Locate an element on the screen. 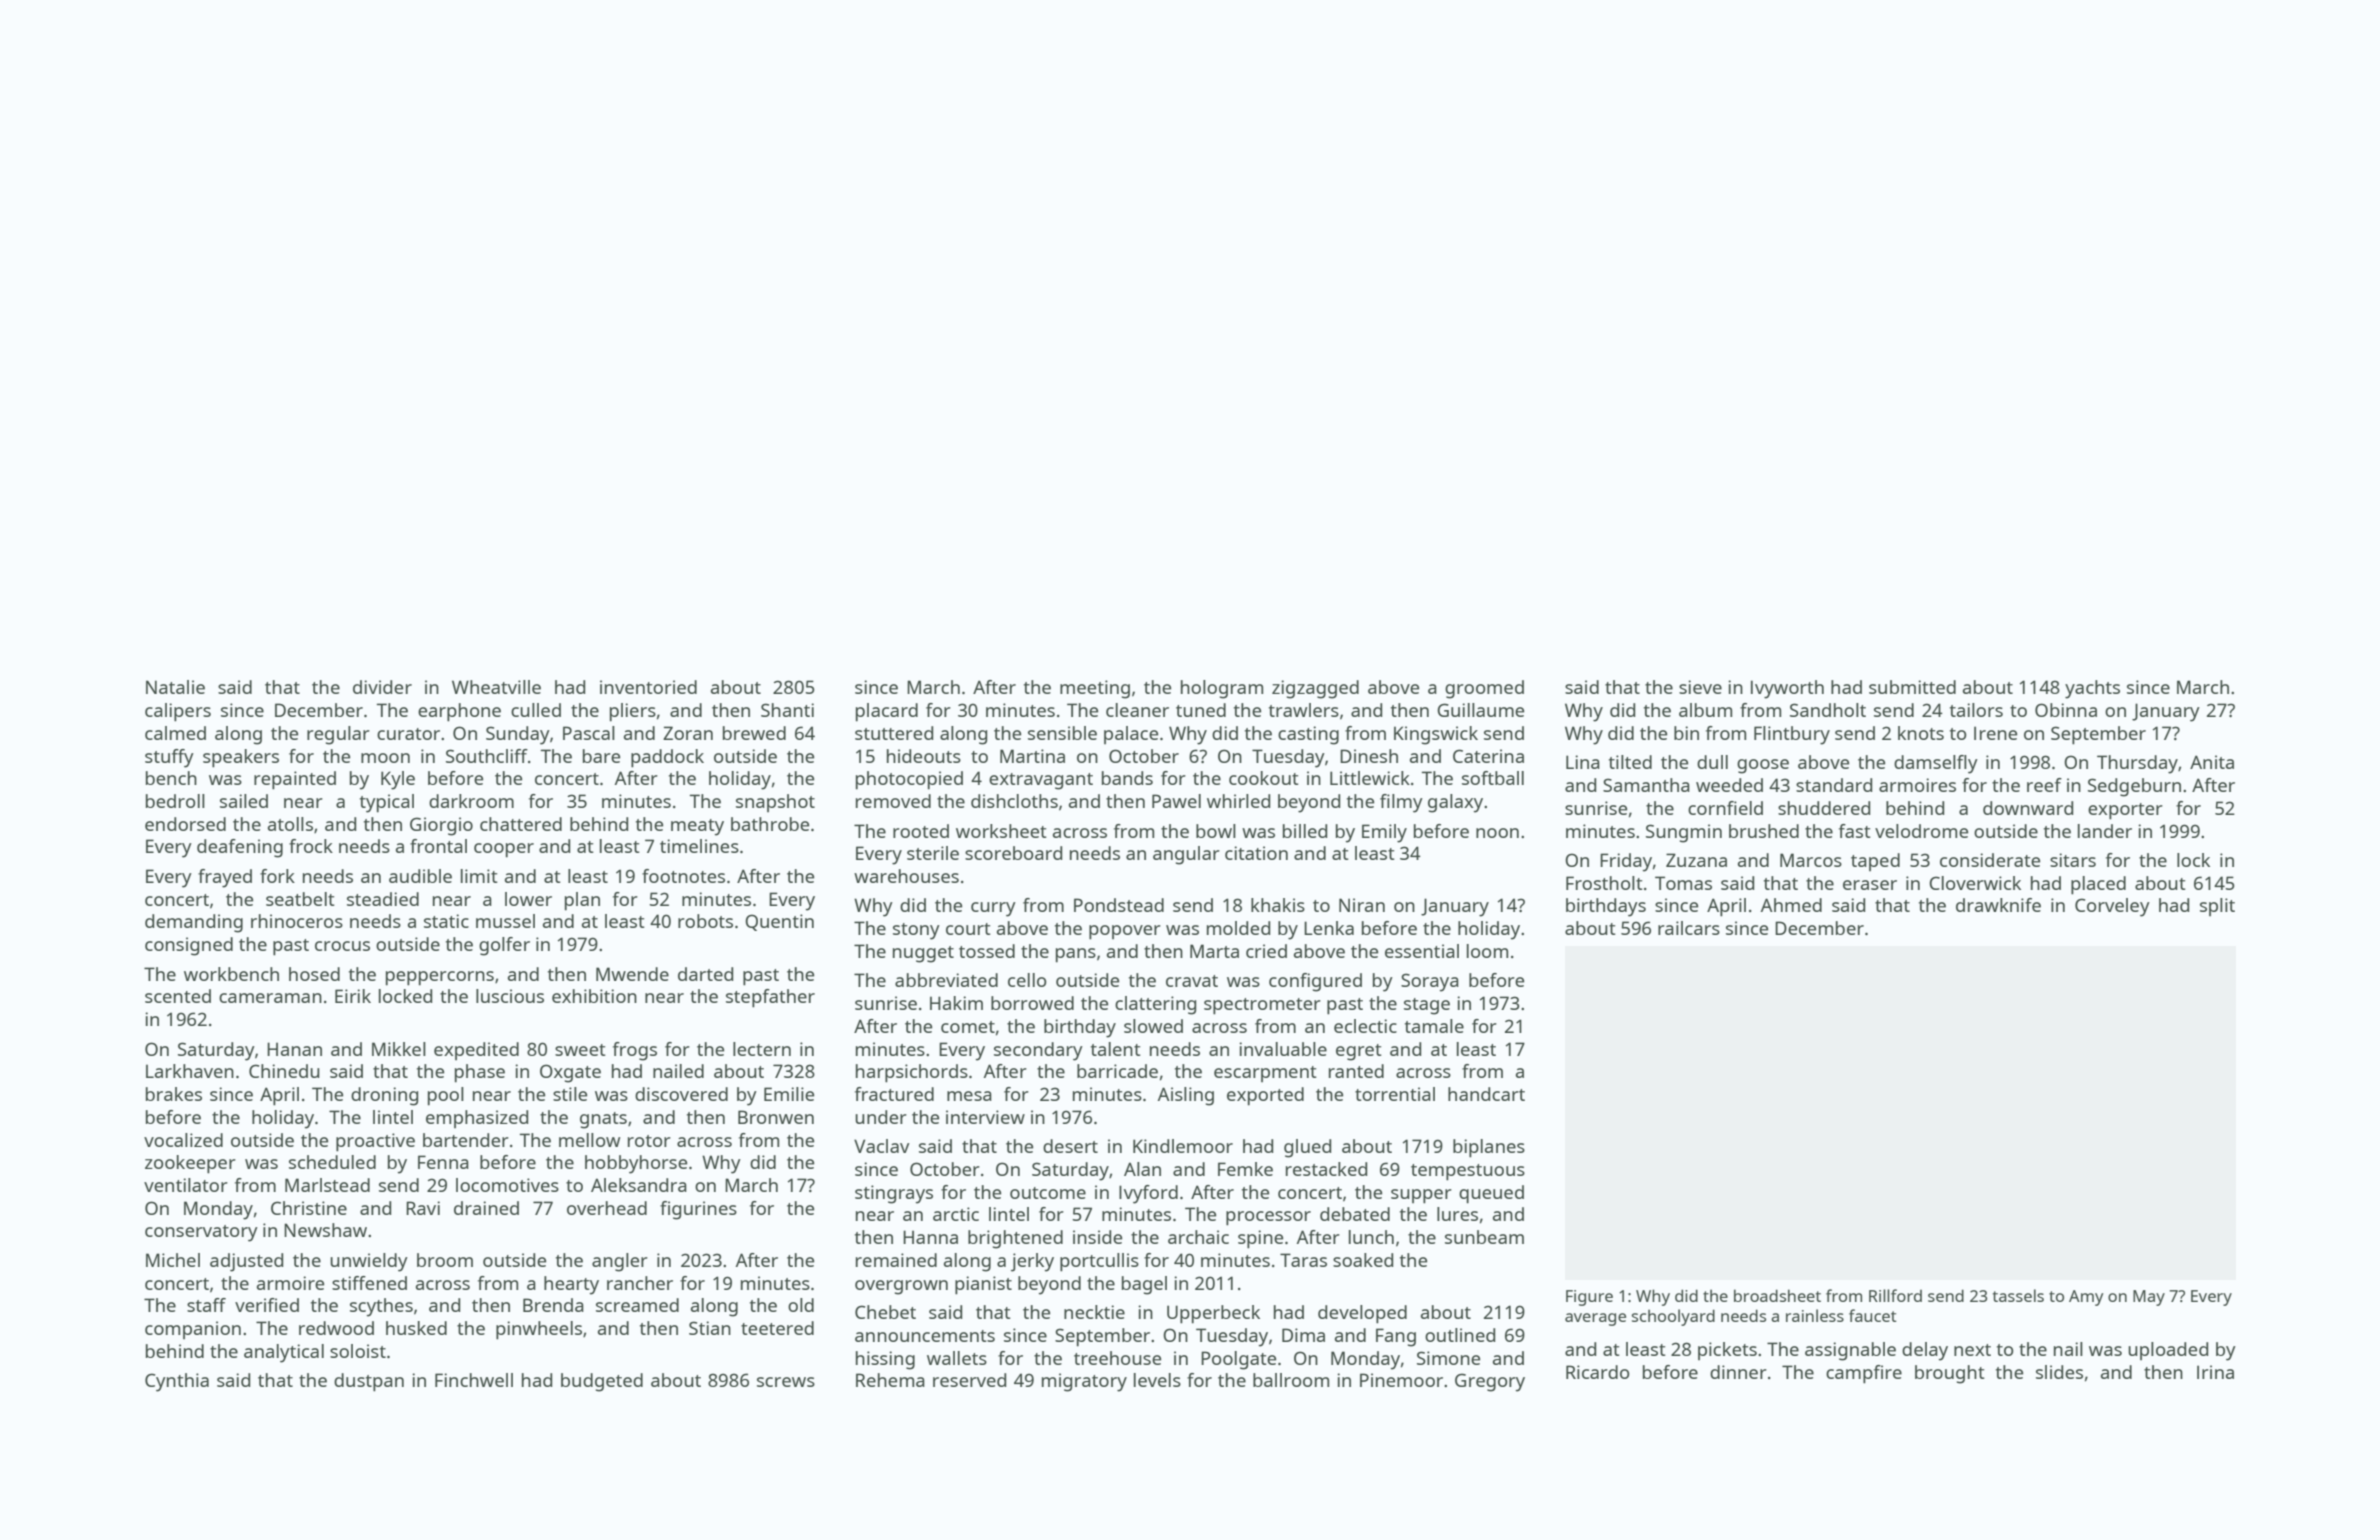 The height and width of the screenshot is (1540, 2380). adjusted is located at coordinates (246, 1262).
